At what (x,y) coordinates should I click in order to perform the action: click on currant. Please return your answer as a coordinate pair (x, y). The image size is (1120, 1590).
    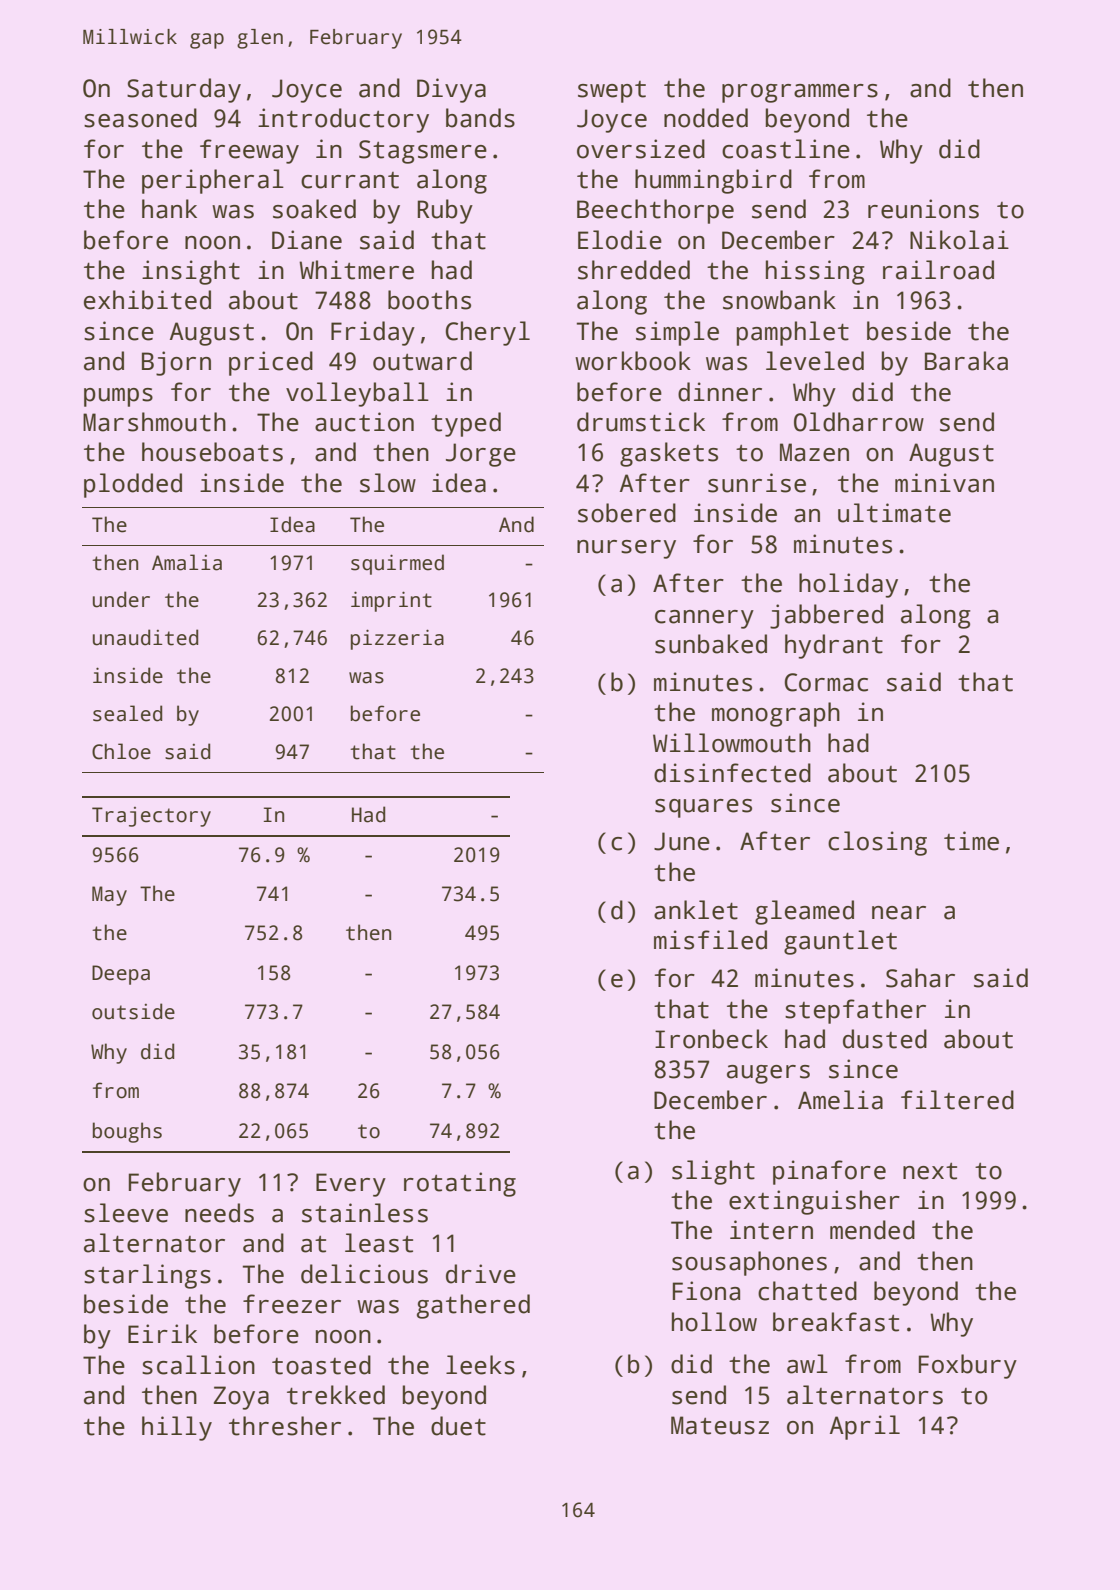
    Looking at the image, I should click on (350, 180).
